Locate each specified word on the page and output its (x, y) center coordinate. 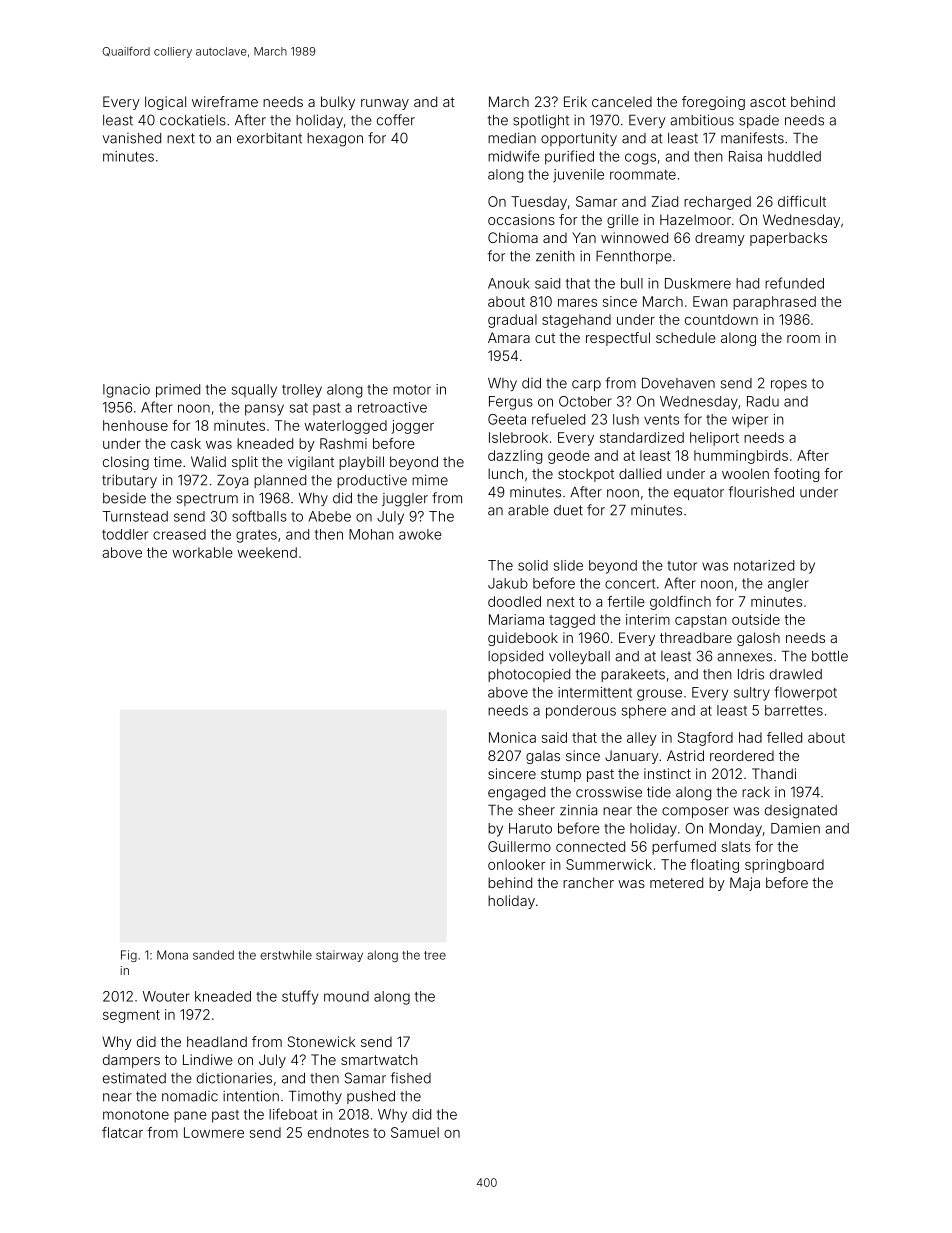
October (585, 401)
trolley (302, 391)
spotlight (541, 121)
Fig (129, 956)
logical (165, 103)
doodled (514, 601)
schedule (686, 337)
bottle (830, 656)
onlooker (516, 864)
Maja (745, 884)
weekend (267, 552)
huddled (794, 156)
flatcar (122, 1132)
